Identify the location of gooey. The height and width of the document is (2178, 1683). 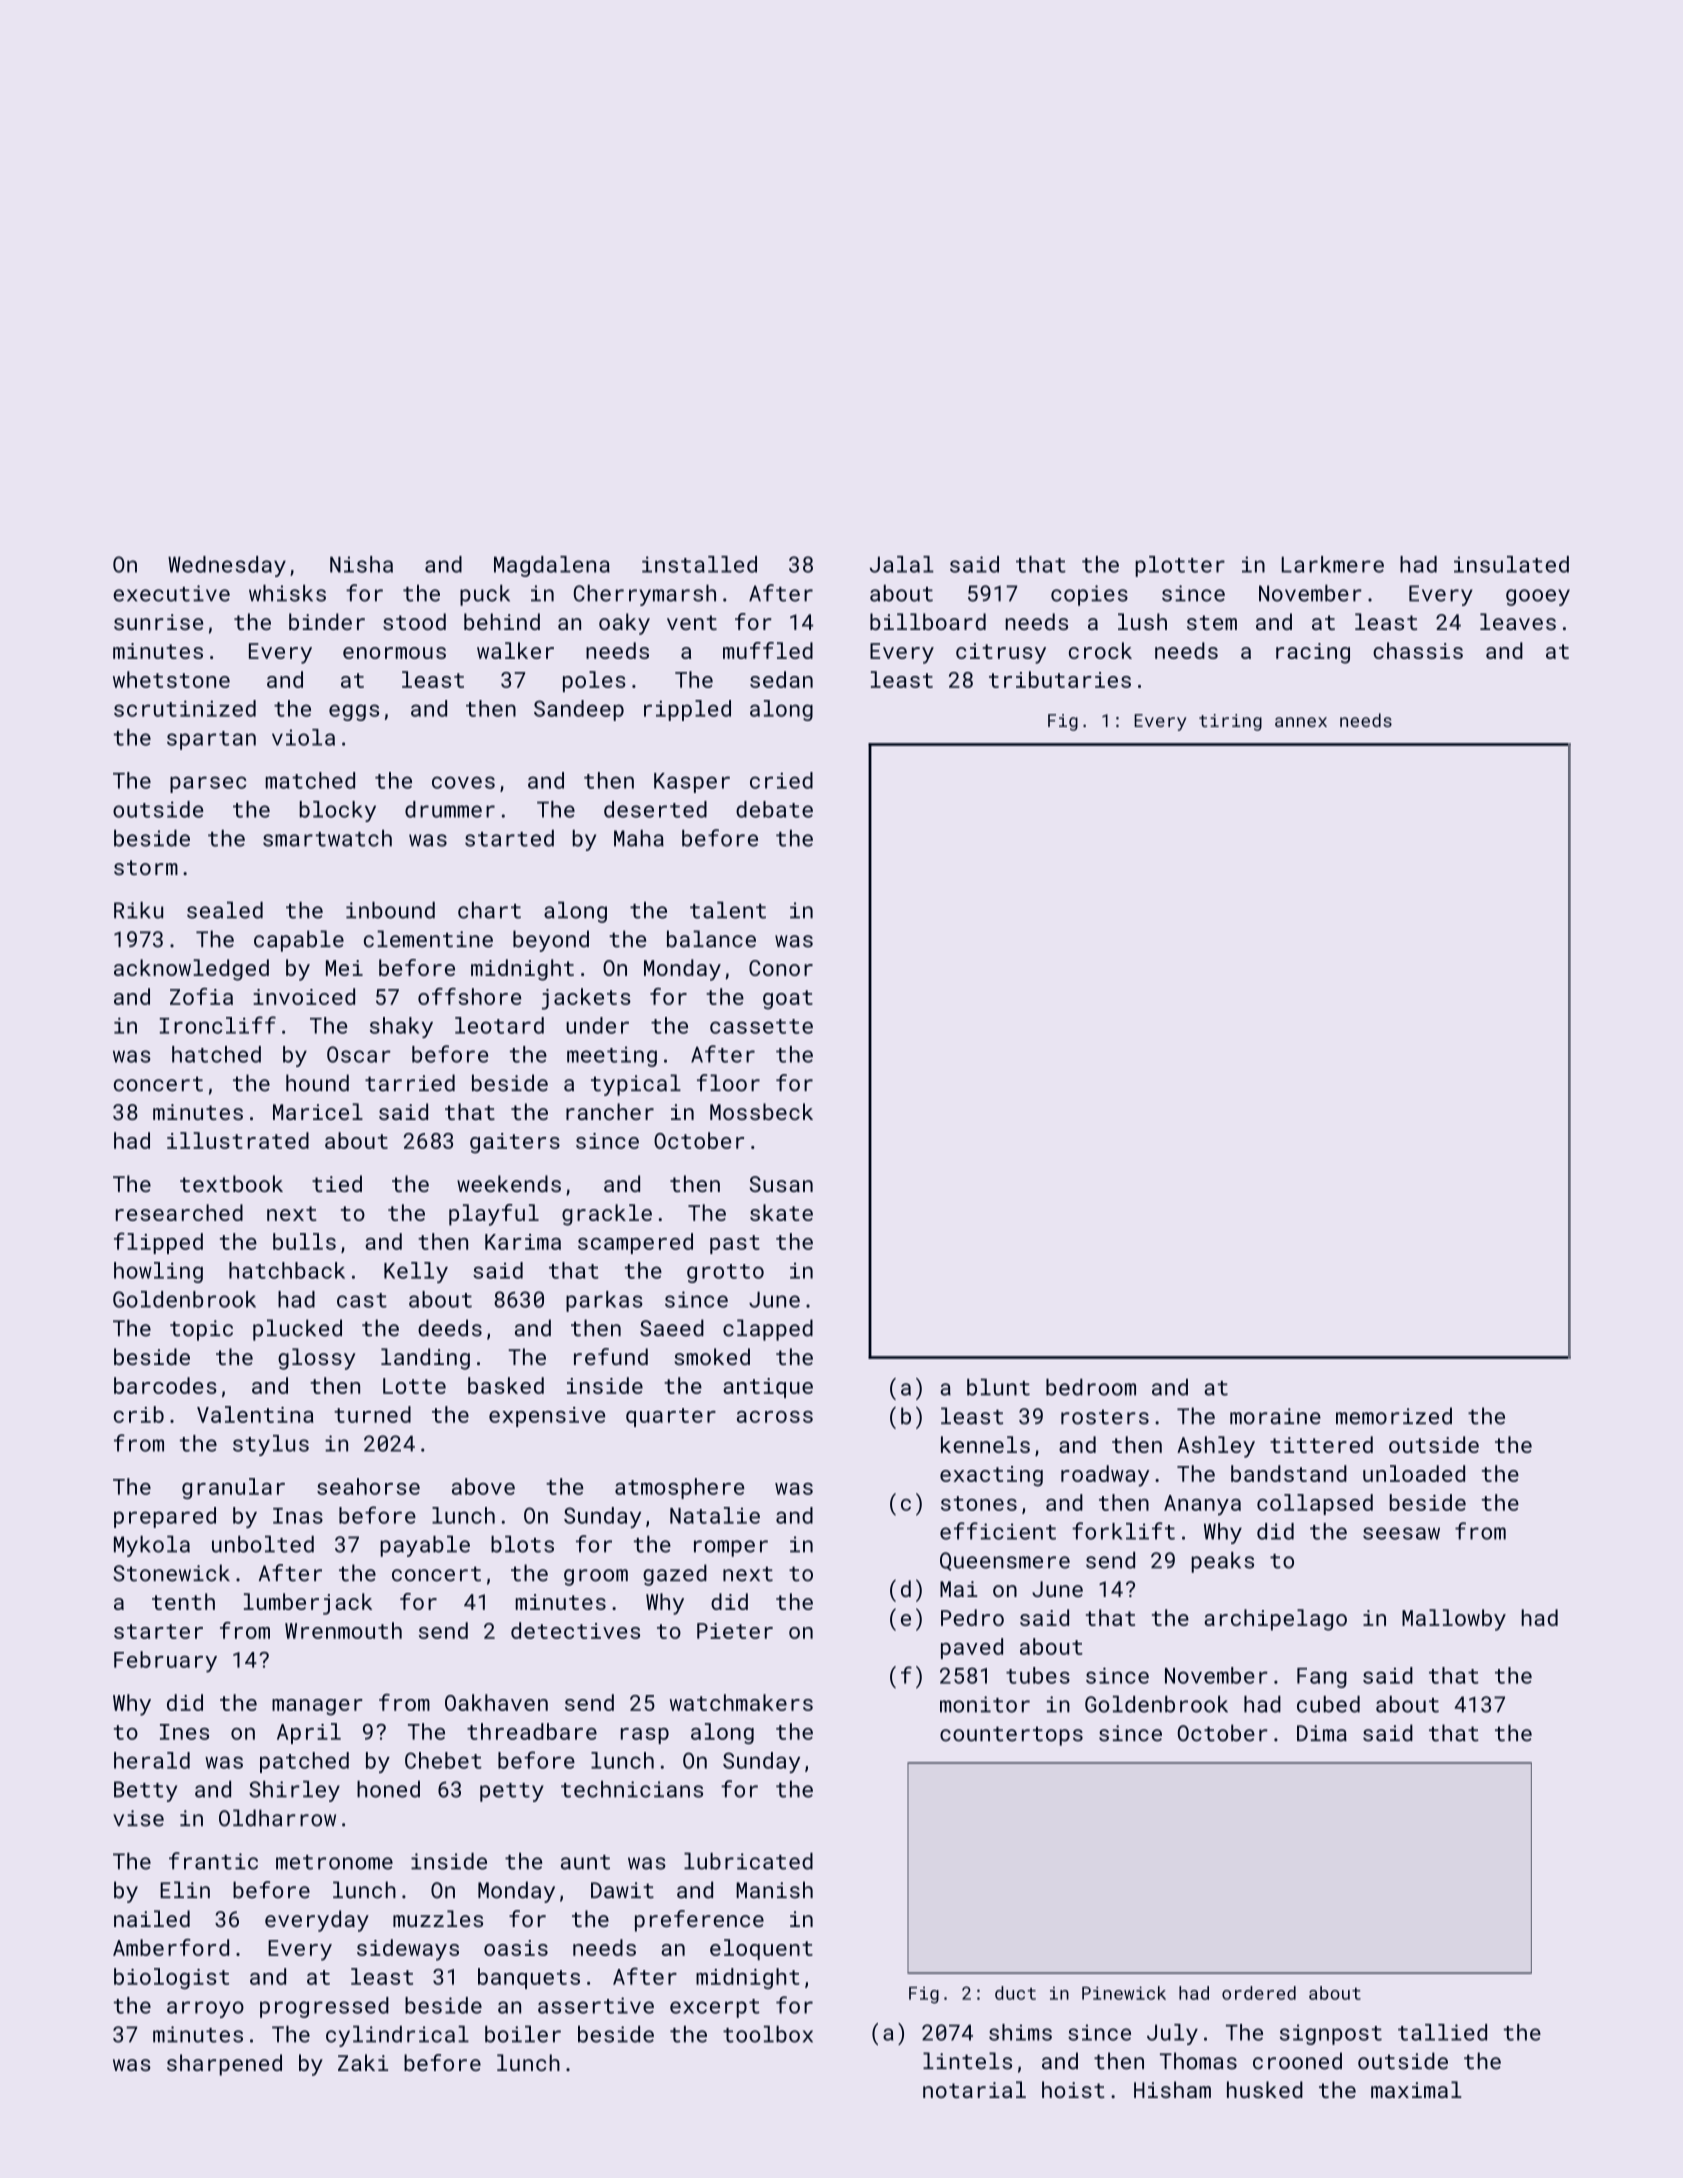
(1538, 597).
